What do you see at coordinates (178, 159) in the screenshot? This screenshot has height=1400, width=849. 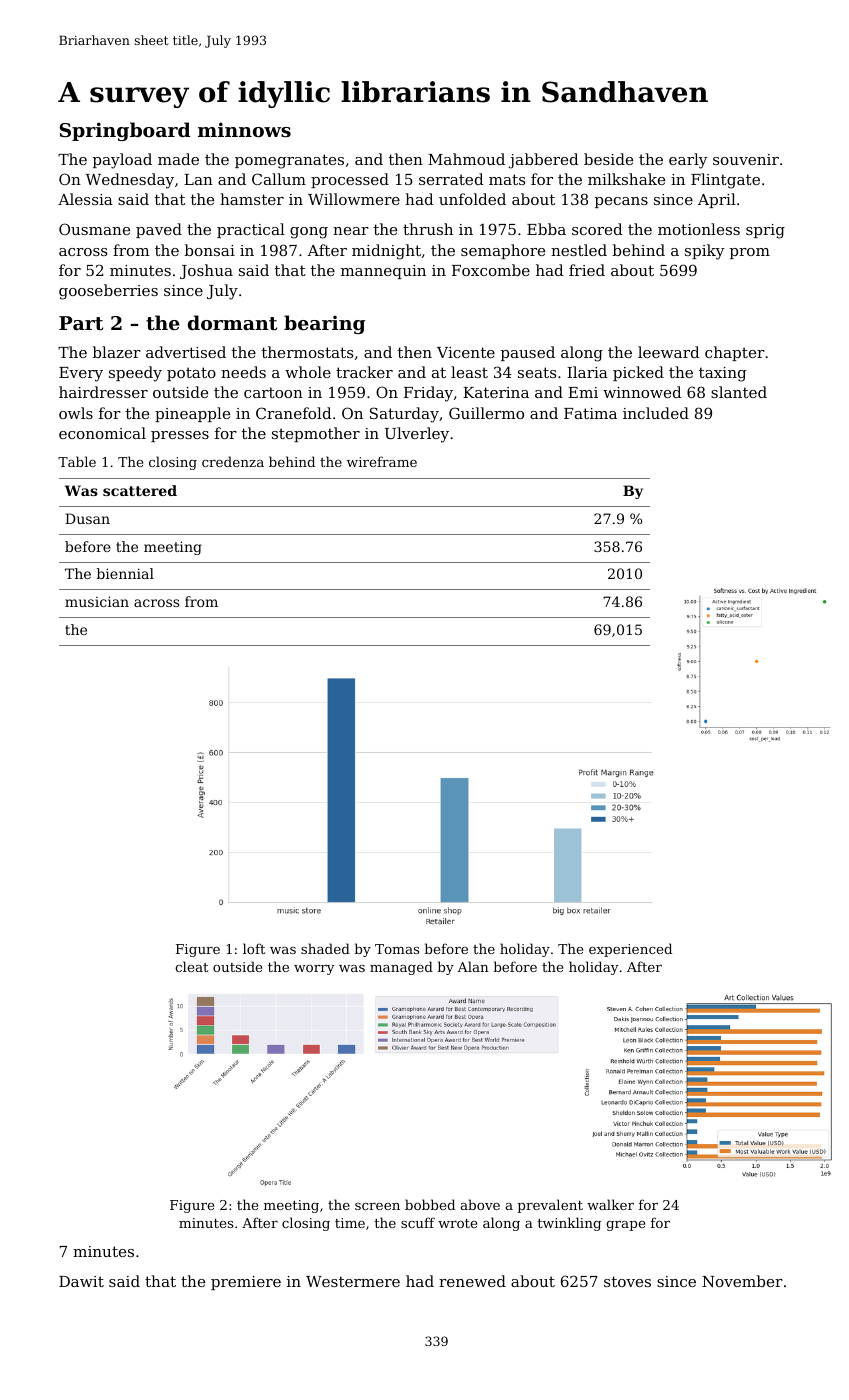 I see `made` at bounding box center [178, 159].
